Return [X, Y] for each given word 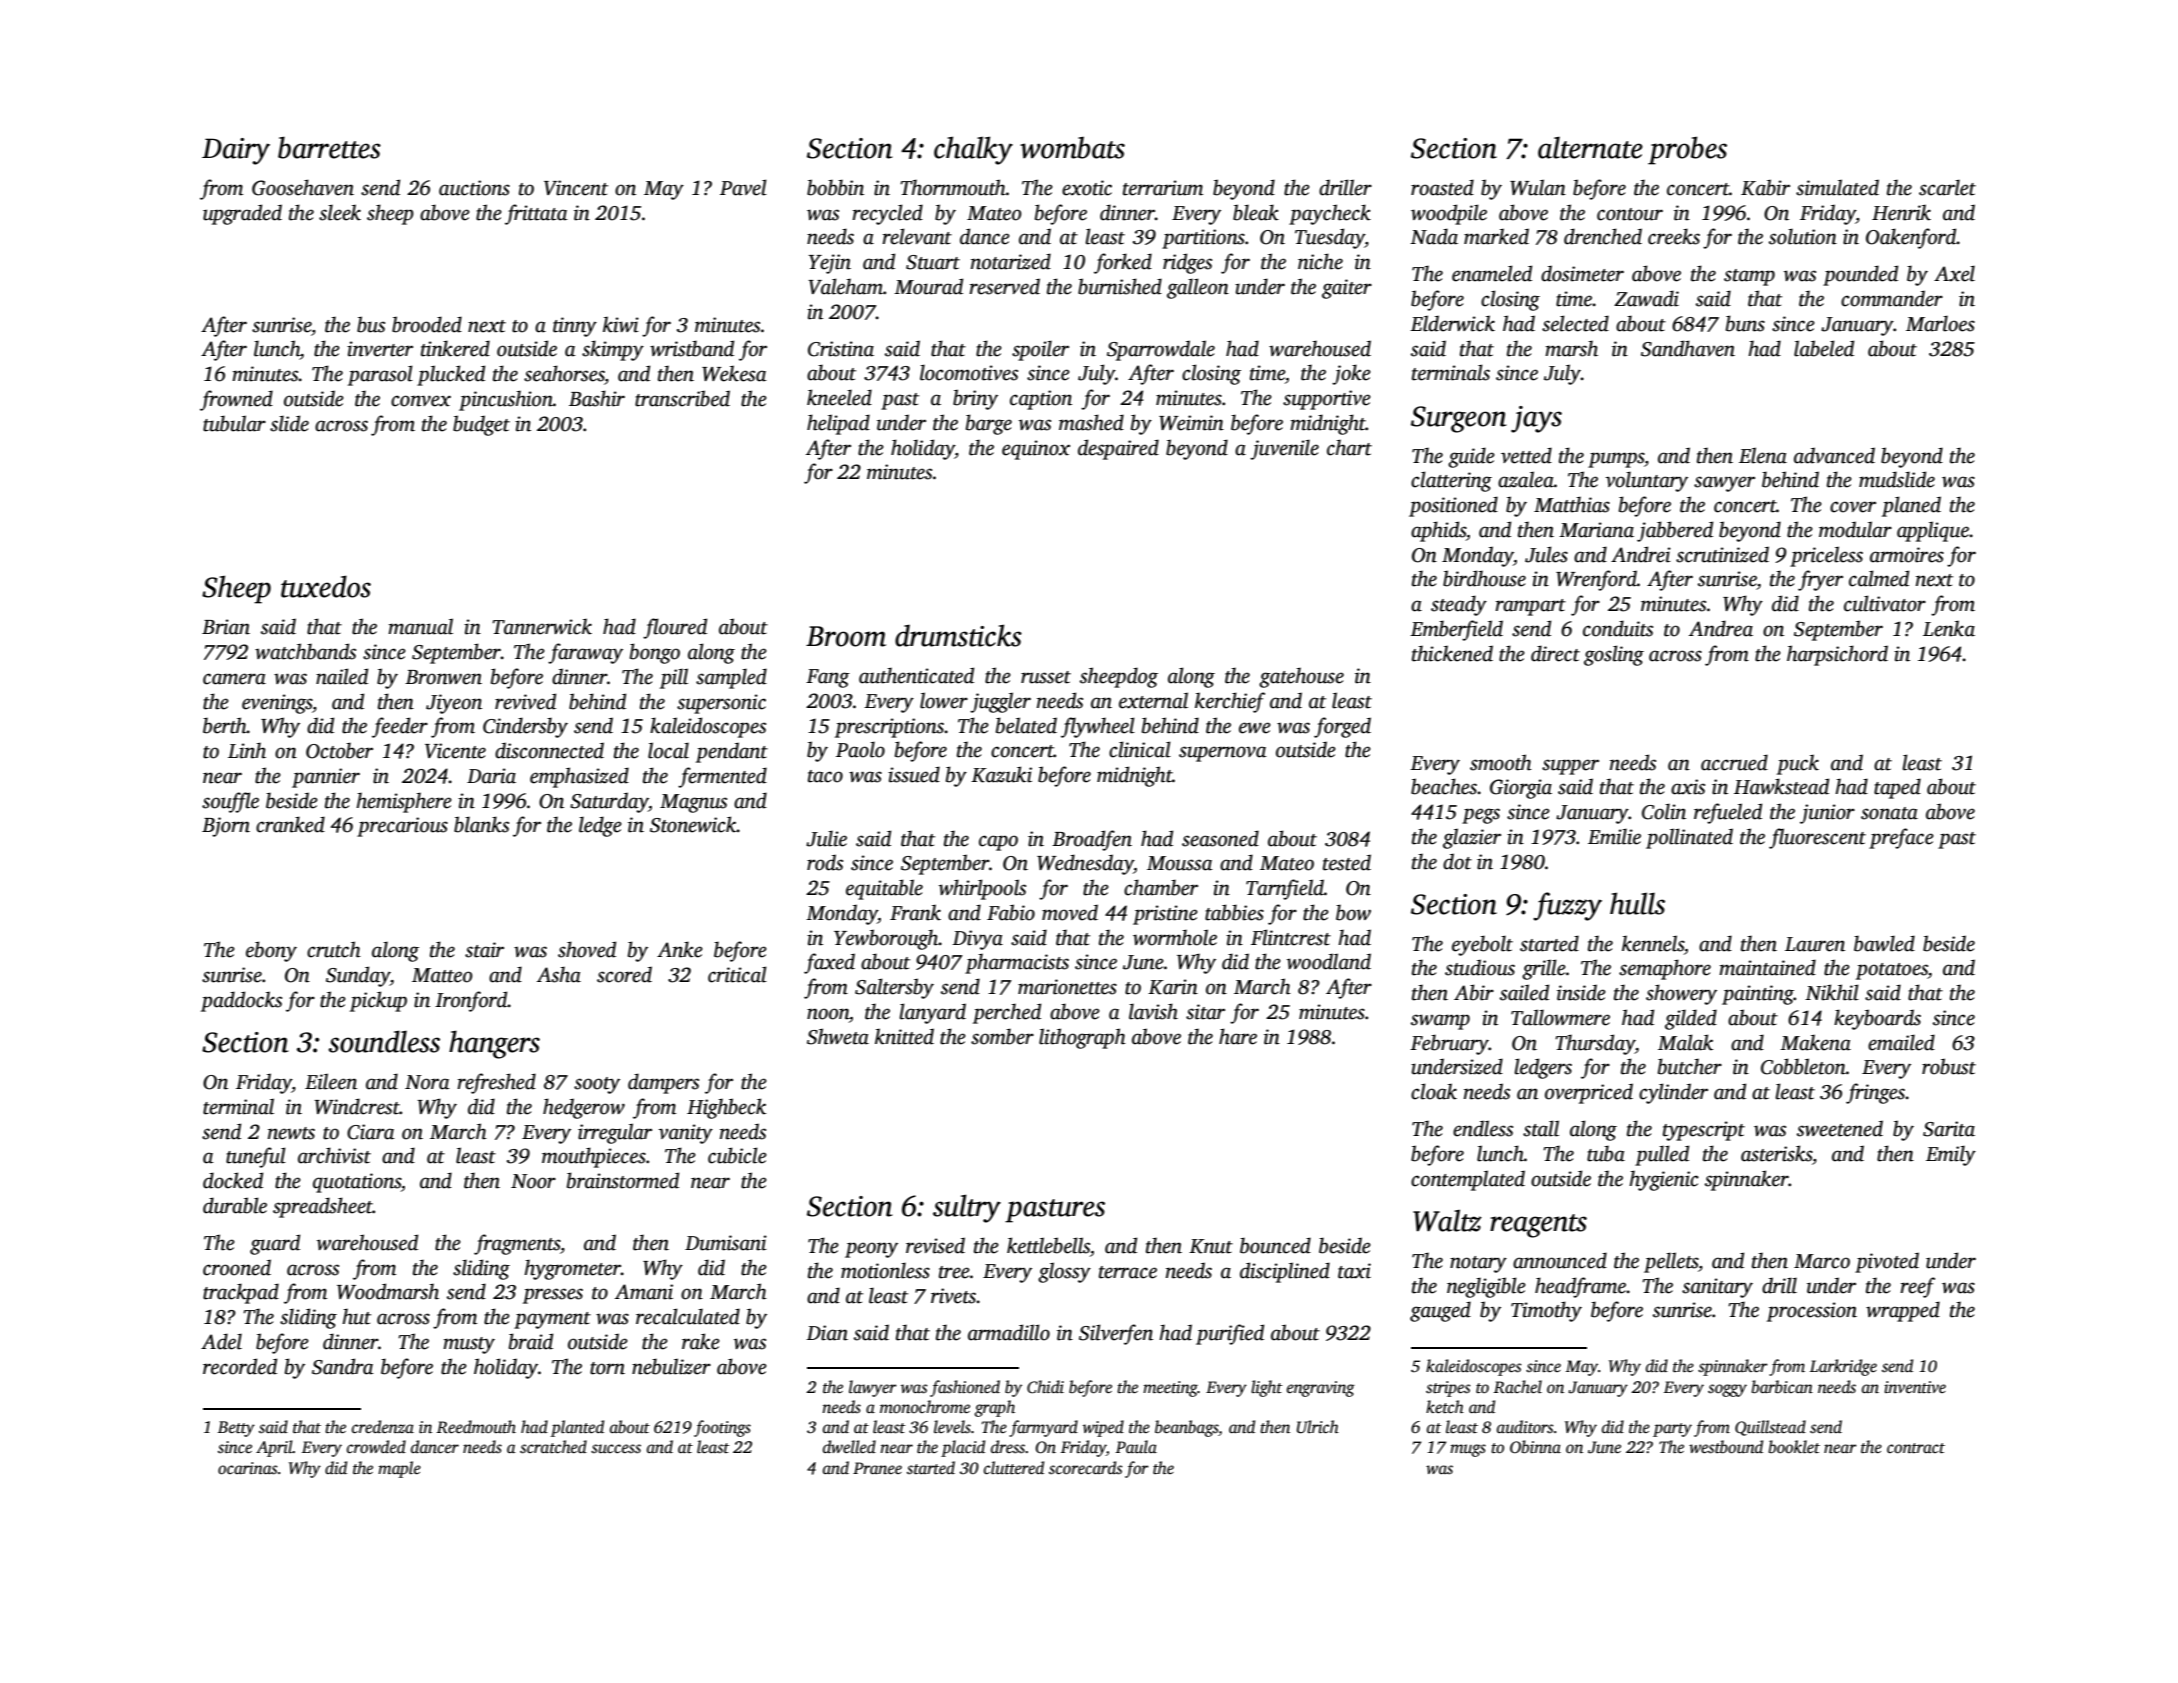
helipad [838, 424]
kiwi [621, 324]
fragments [517, 1244]
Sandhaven [1688, 348]
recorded [240, 1366]
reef [1917, 1287]
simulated [1837, 187]
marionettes [1067, 987]
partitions [1203, 239]
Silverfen [1116, 1334]
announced [1560, 1260]
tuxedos [326, 586]
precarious [402, 827]
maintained [1767, 967]
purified [1230, 1334]
